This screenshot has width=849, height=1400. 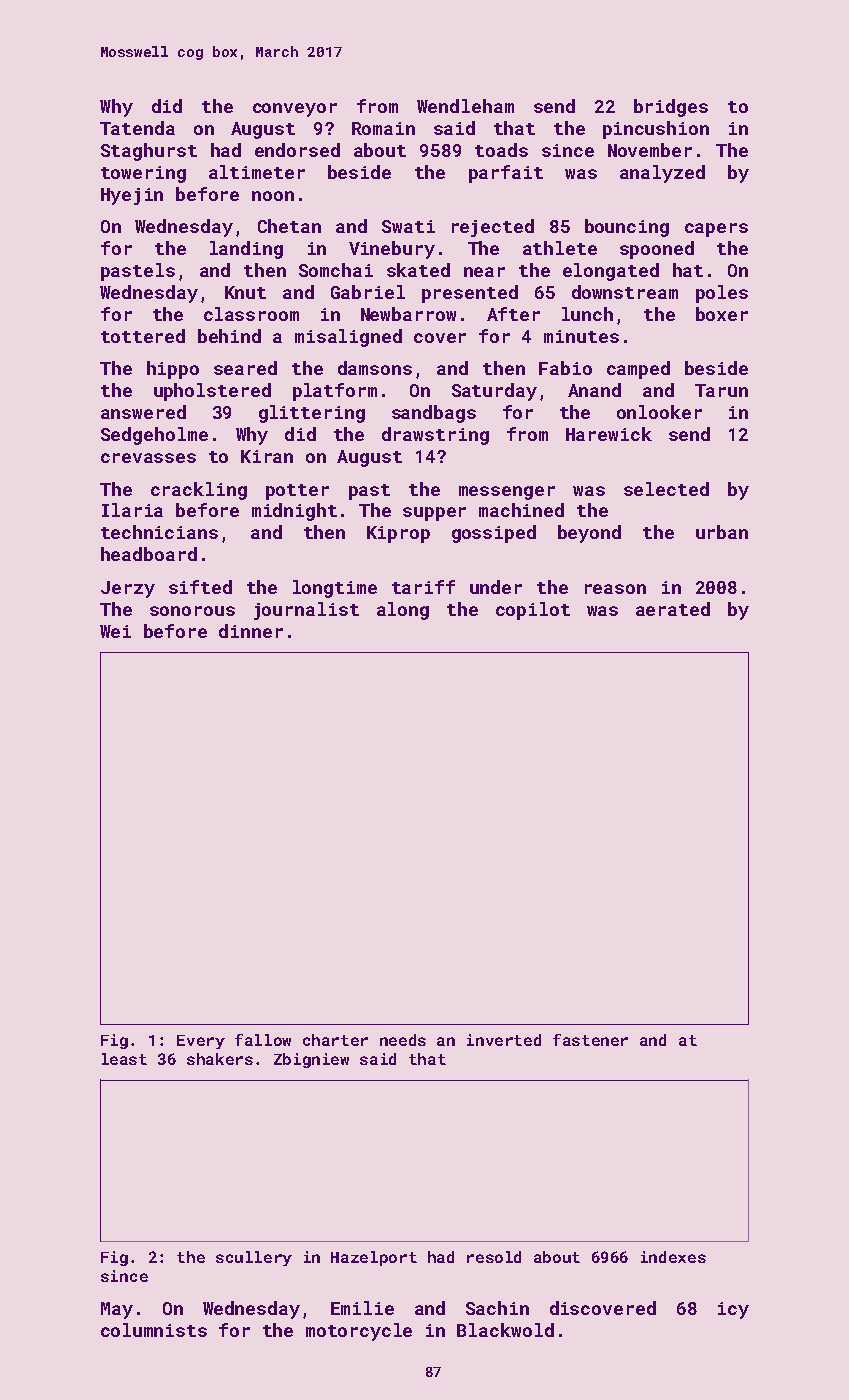 What do you see at coordinates (295, 110) in the screenshot?
I see `conveyor` at bounding box center [295, 110].
